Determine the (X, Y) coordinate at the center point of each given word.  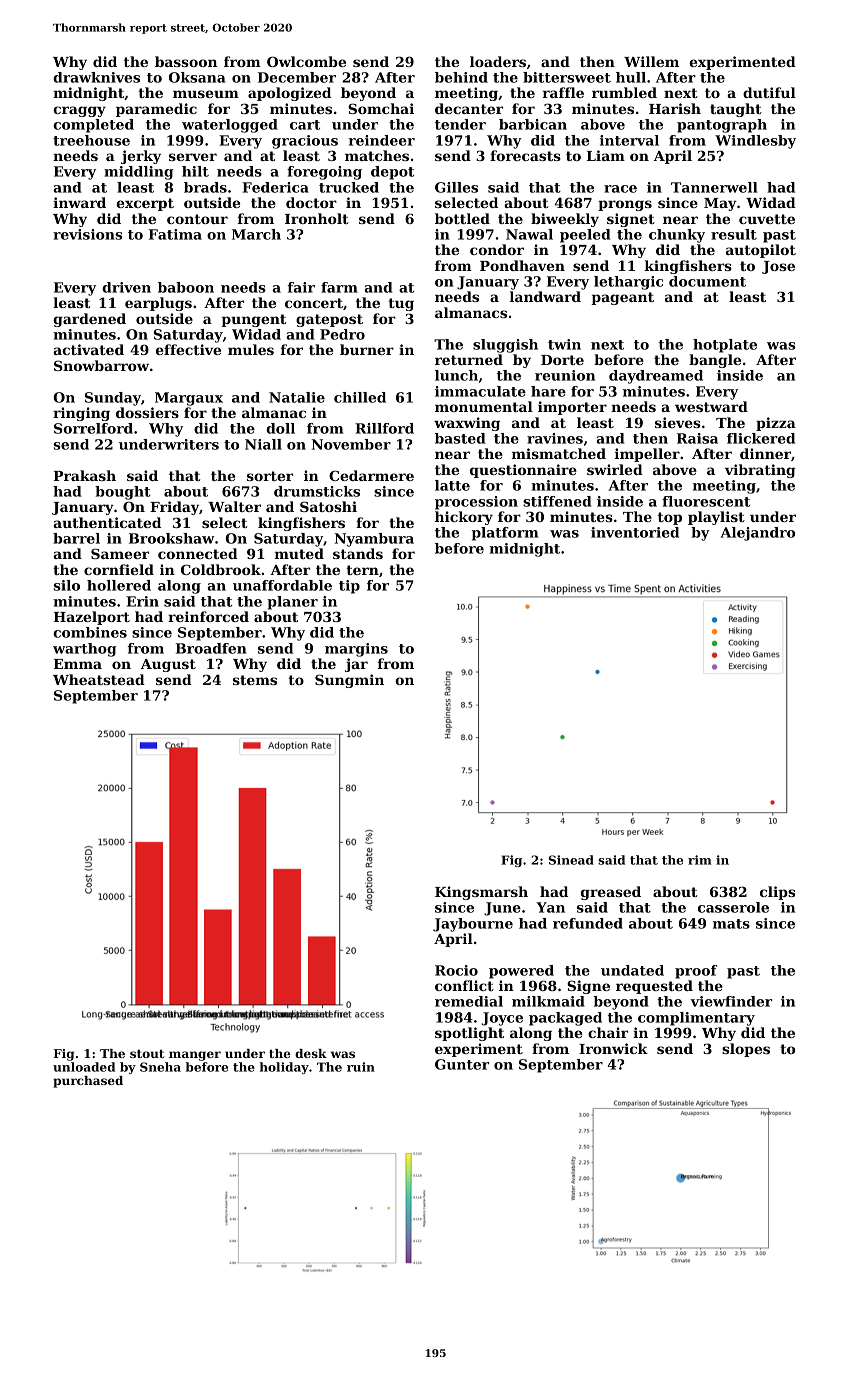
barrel (76, 538)
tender (460, 124)
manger (195, 1056)
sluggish (505, 346)
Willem (651, 61)
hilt (195, 171)
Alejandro (758, 534)
